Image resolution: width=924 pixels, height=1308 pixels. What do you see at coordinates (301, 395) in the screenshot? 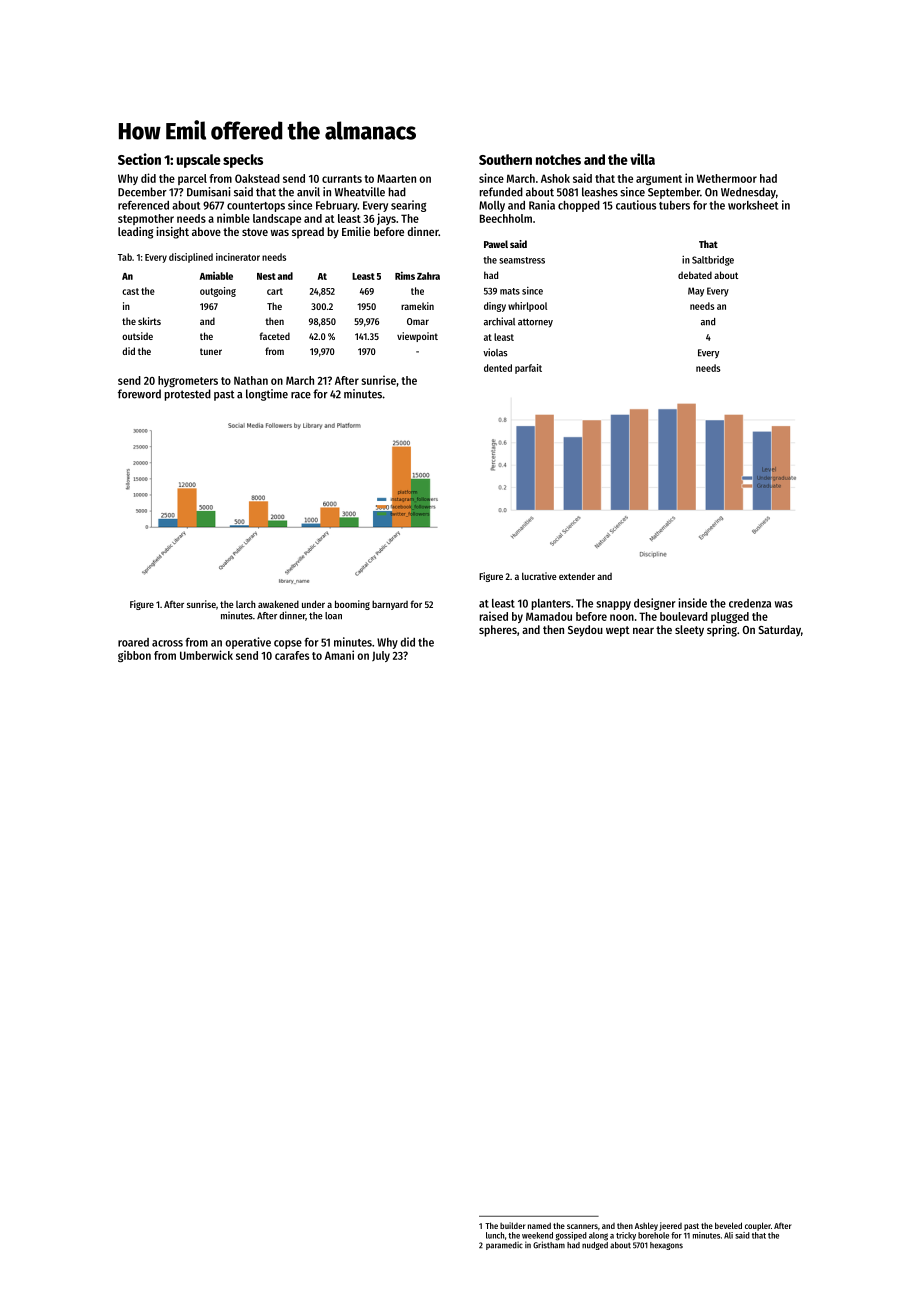
I see `race` at bounding box center [301, 395].
